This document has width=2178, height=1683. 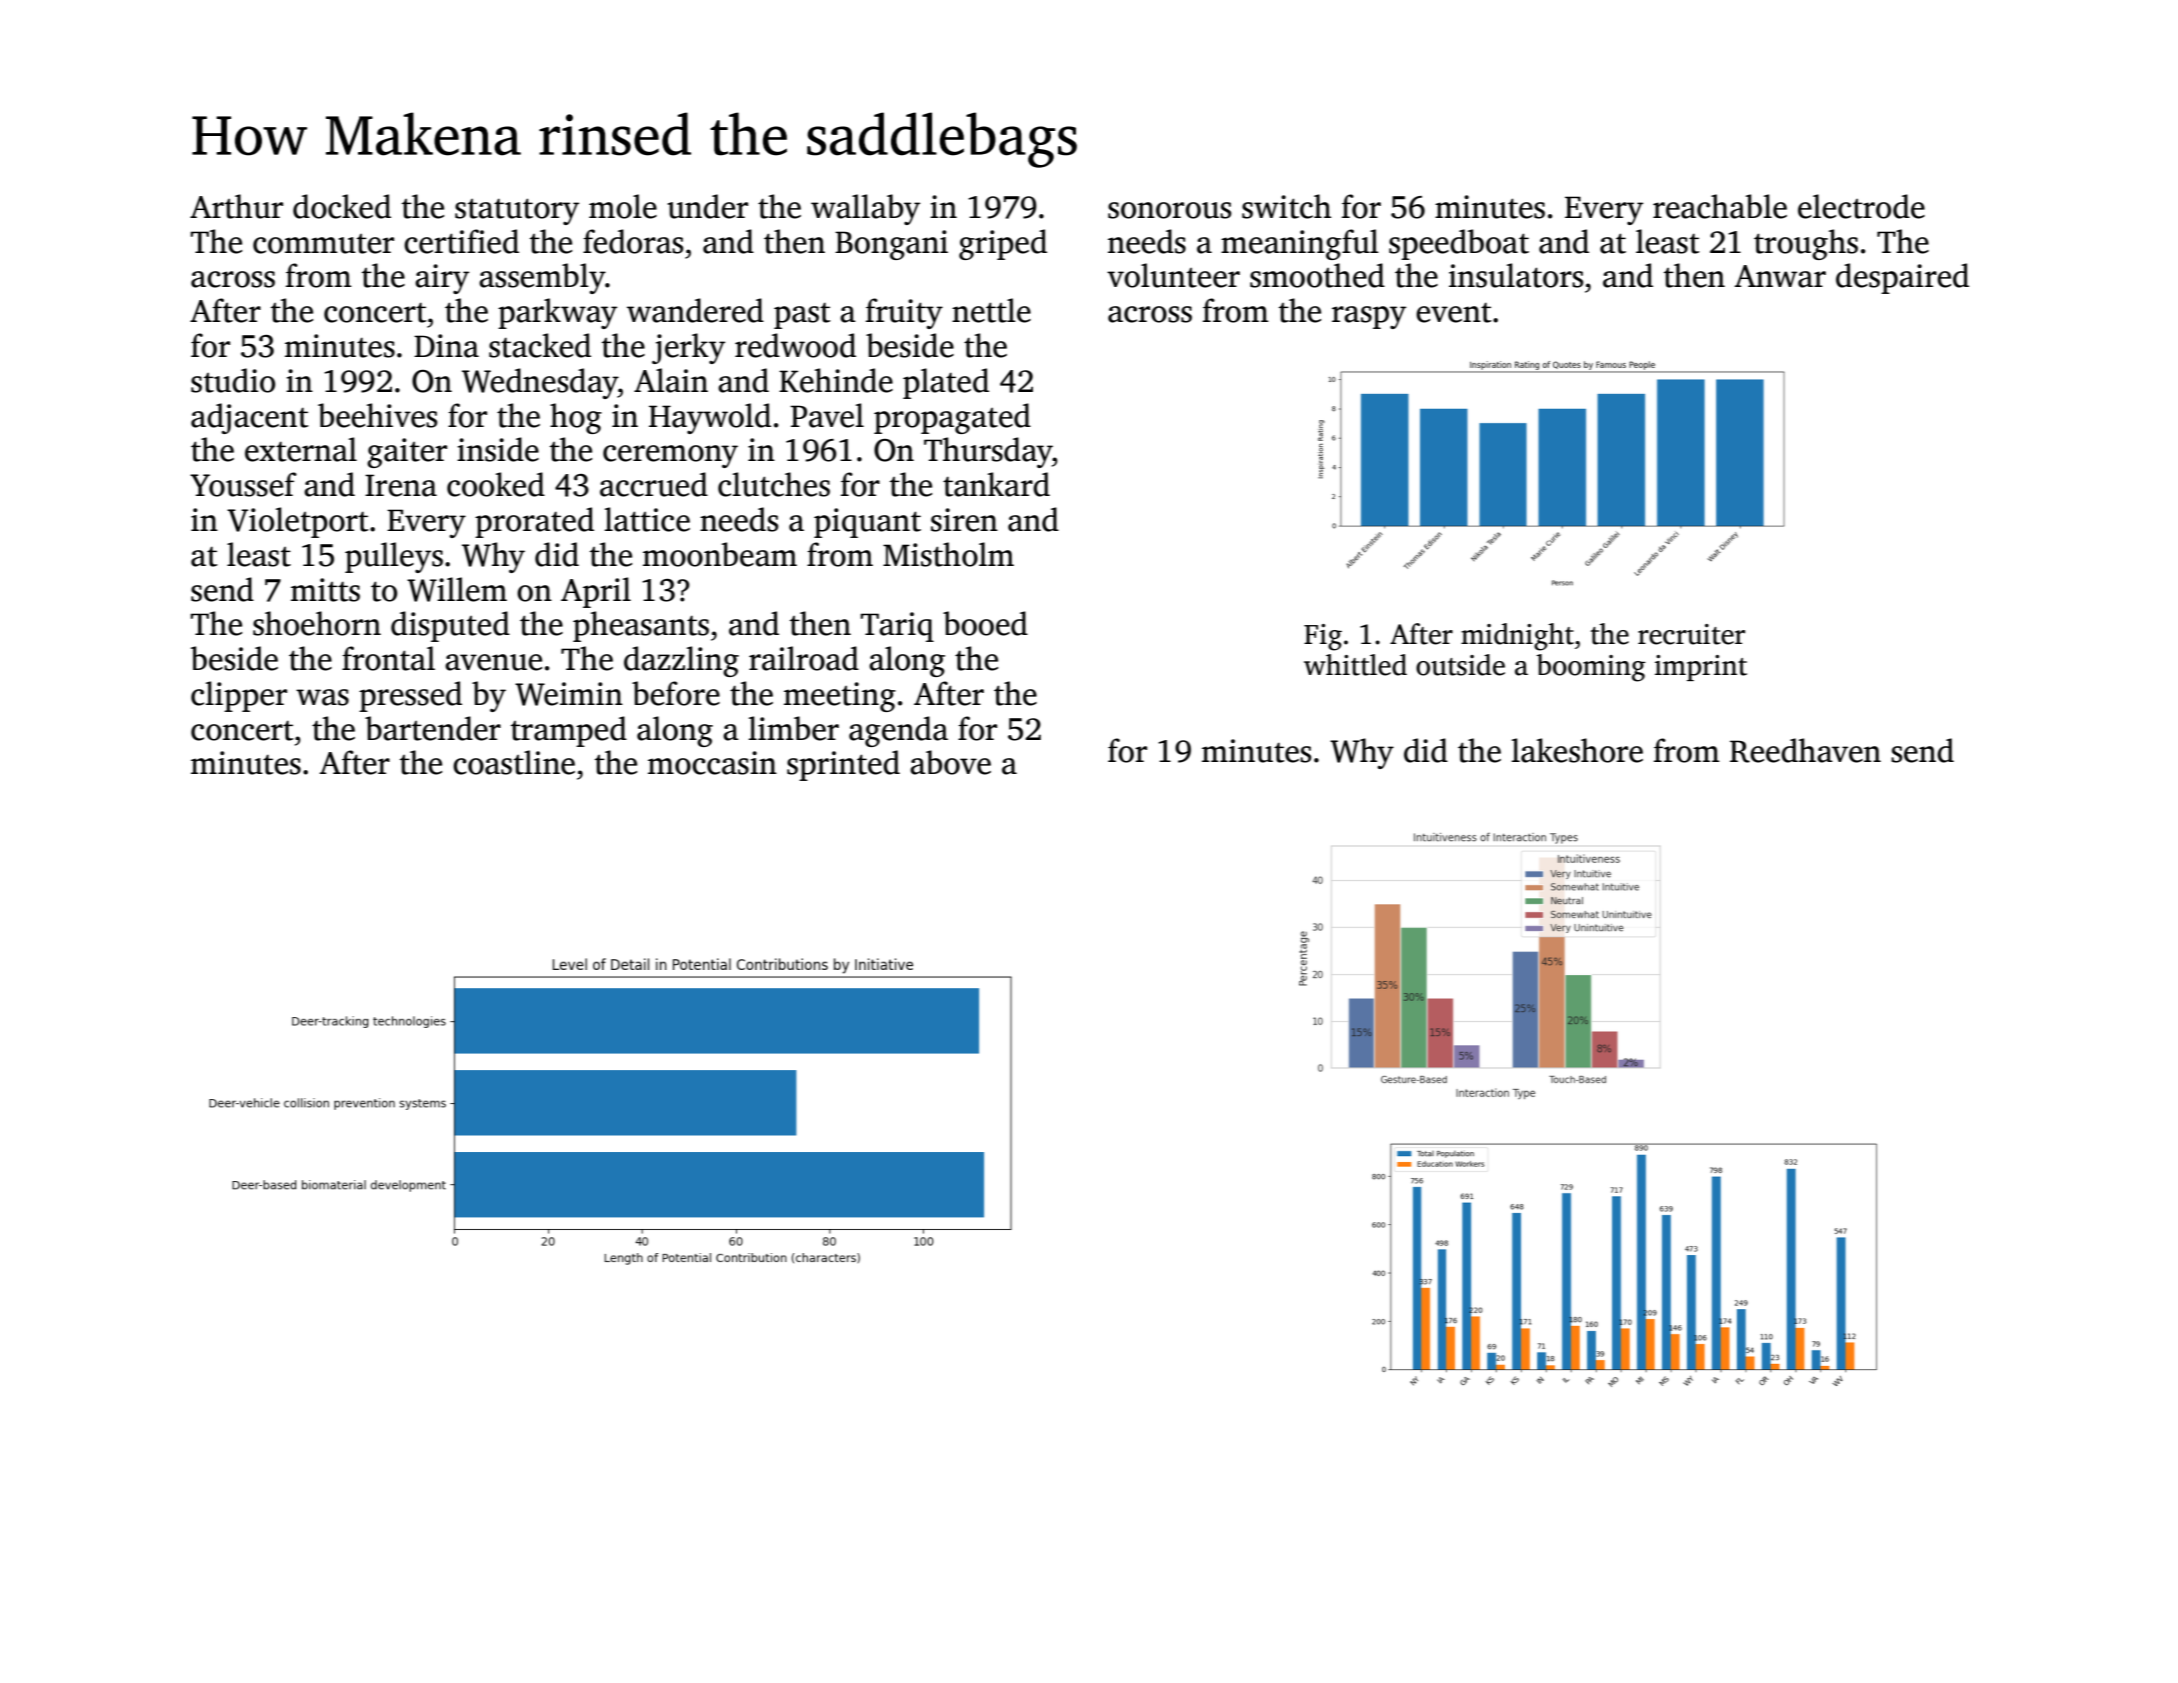 I want to click on switch, so click(x=1286, y=206).
